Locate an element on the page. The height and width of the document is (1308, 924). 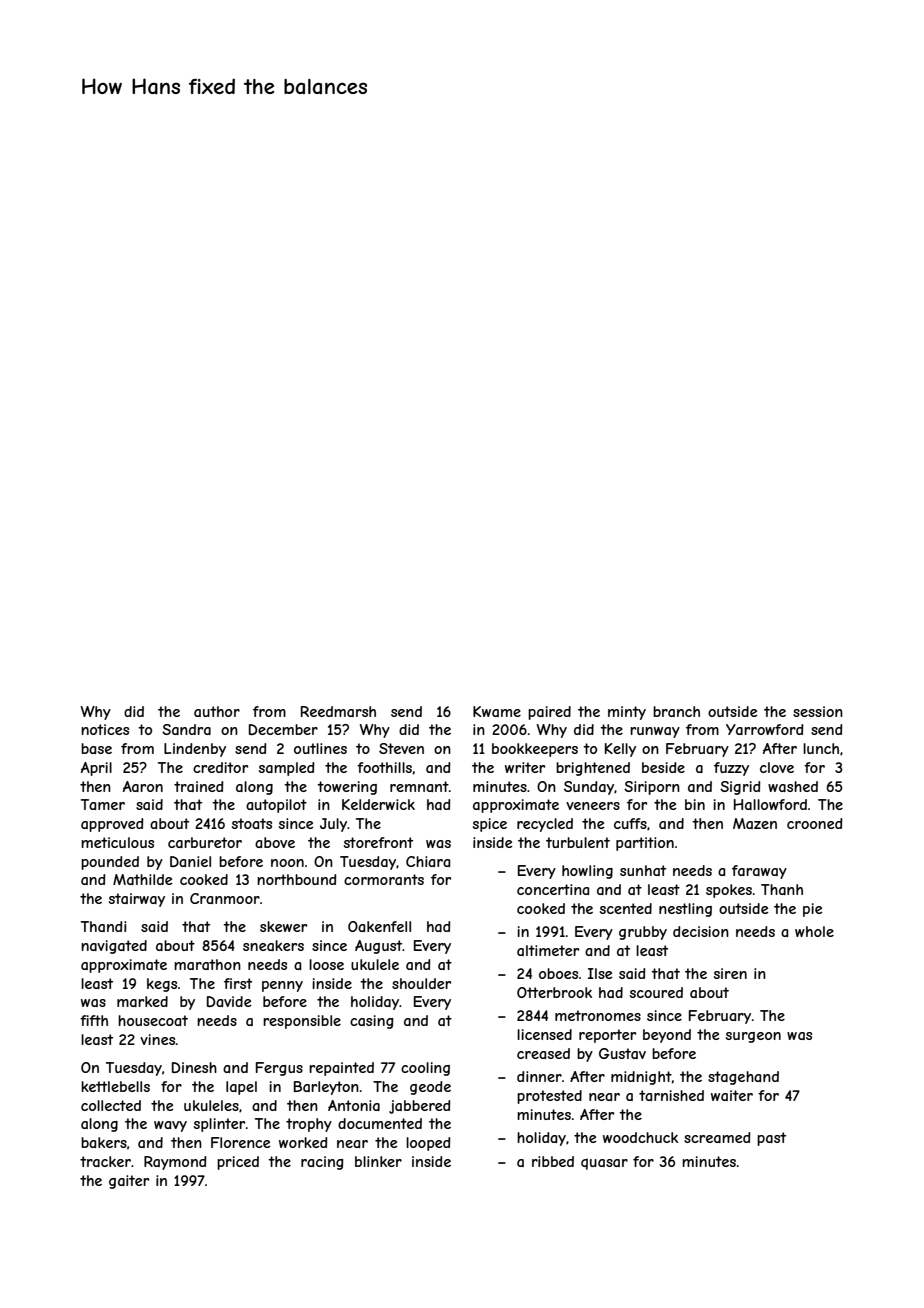
session is located at coordinates (818, 711).
